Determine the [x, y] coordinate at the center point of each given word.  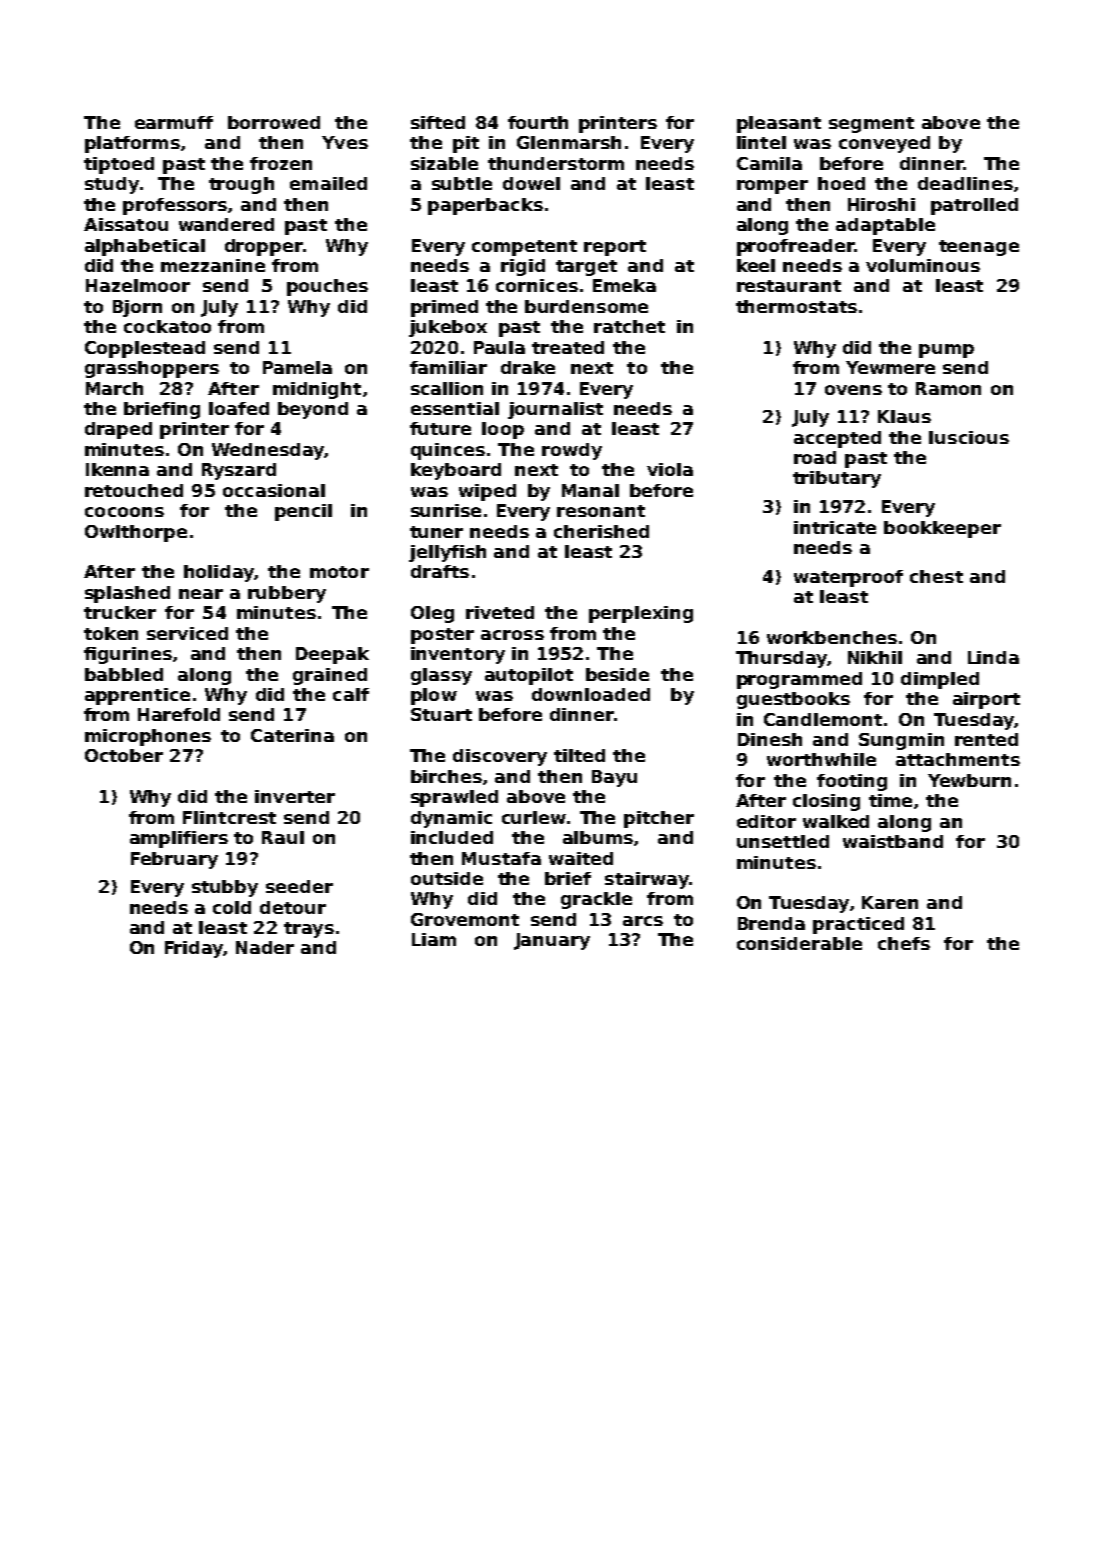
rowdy [572, 451]
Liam [434, 939]
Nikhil [875, 657]
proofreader [795, 247]
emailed [328, 183]
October [124, 755]
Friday [194, 949]
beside [617, 674]
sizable [444, 163]
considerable [799, 943]
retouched [134, 490]
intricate [835, 527]
